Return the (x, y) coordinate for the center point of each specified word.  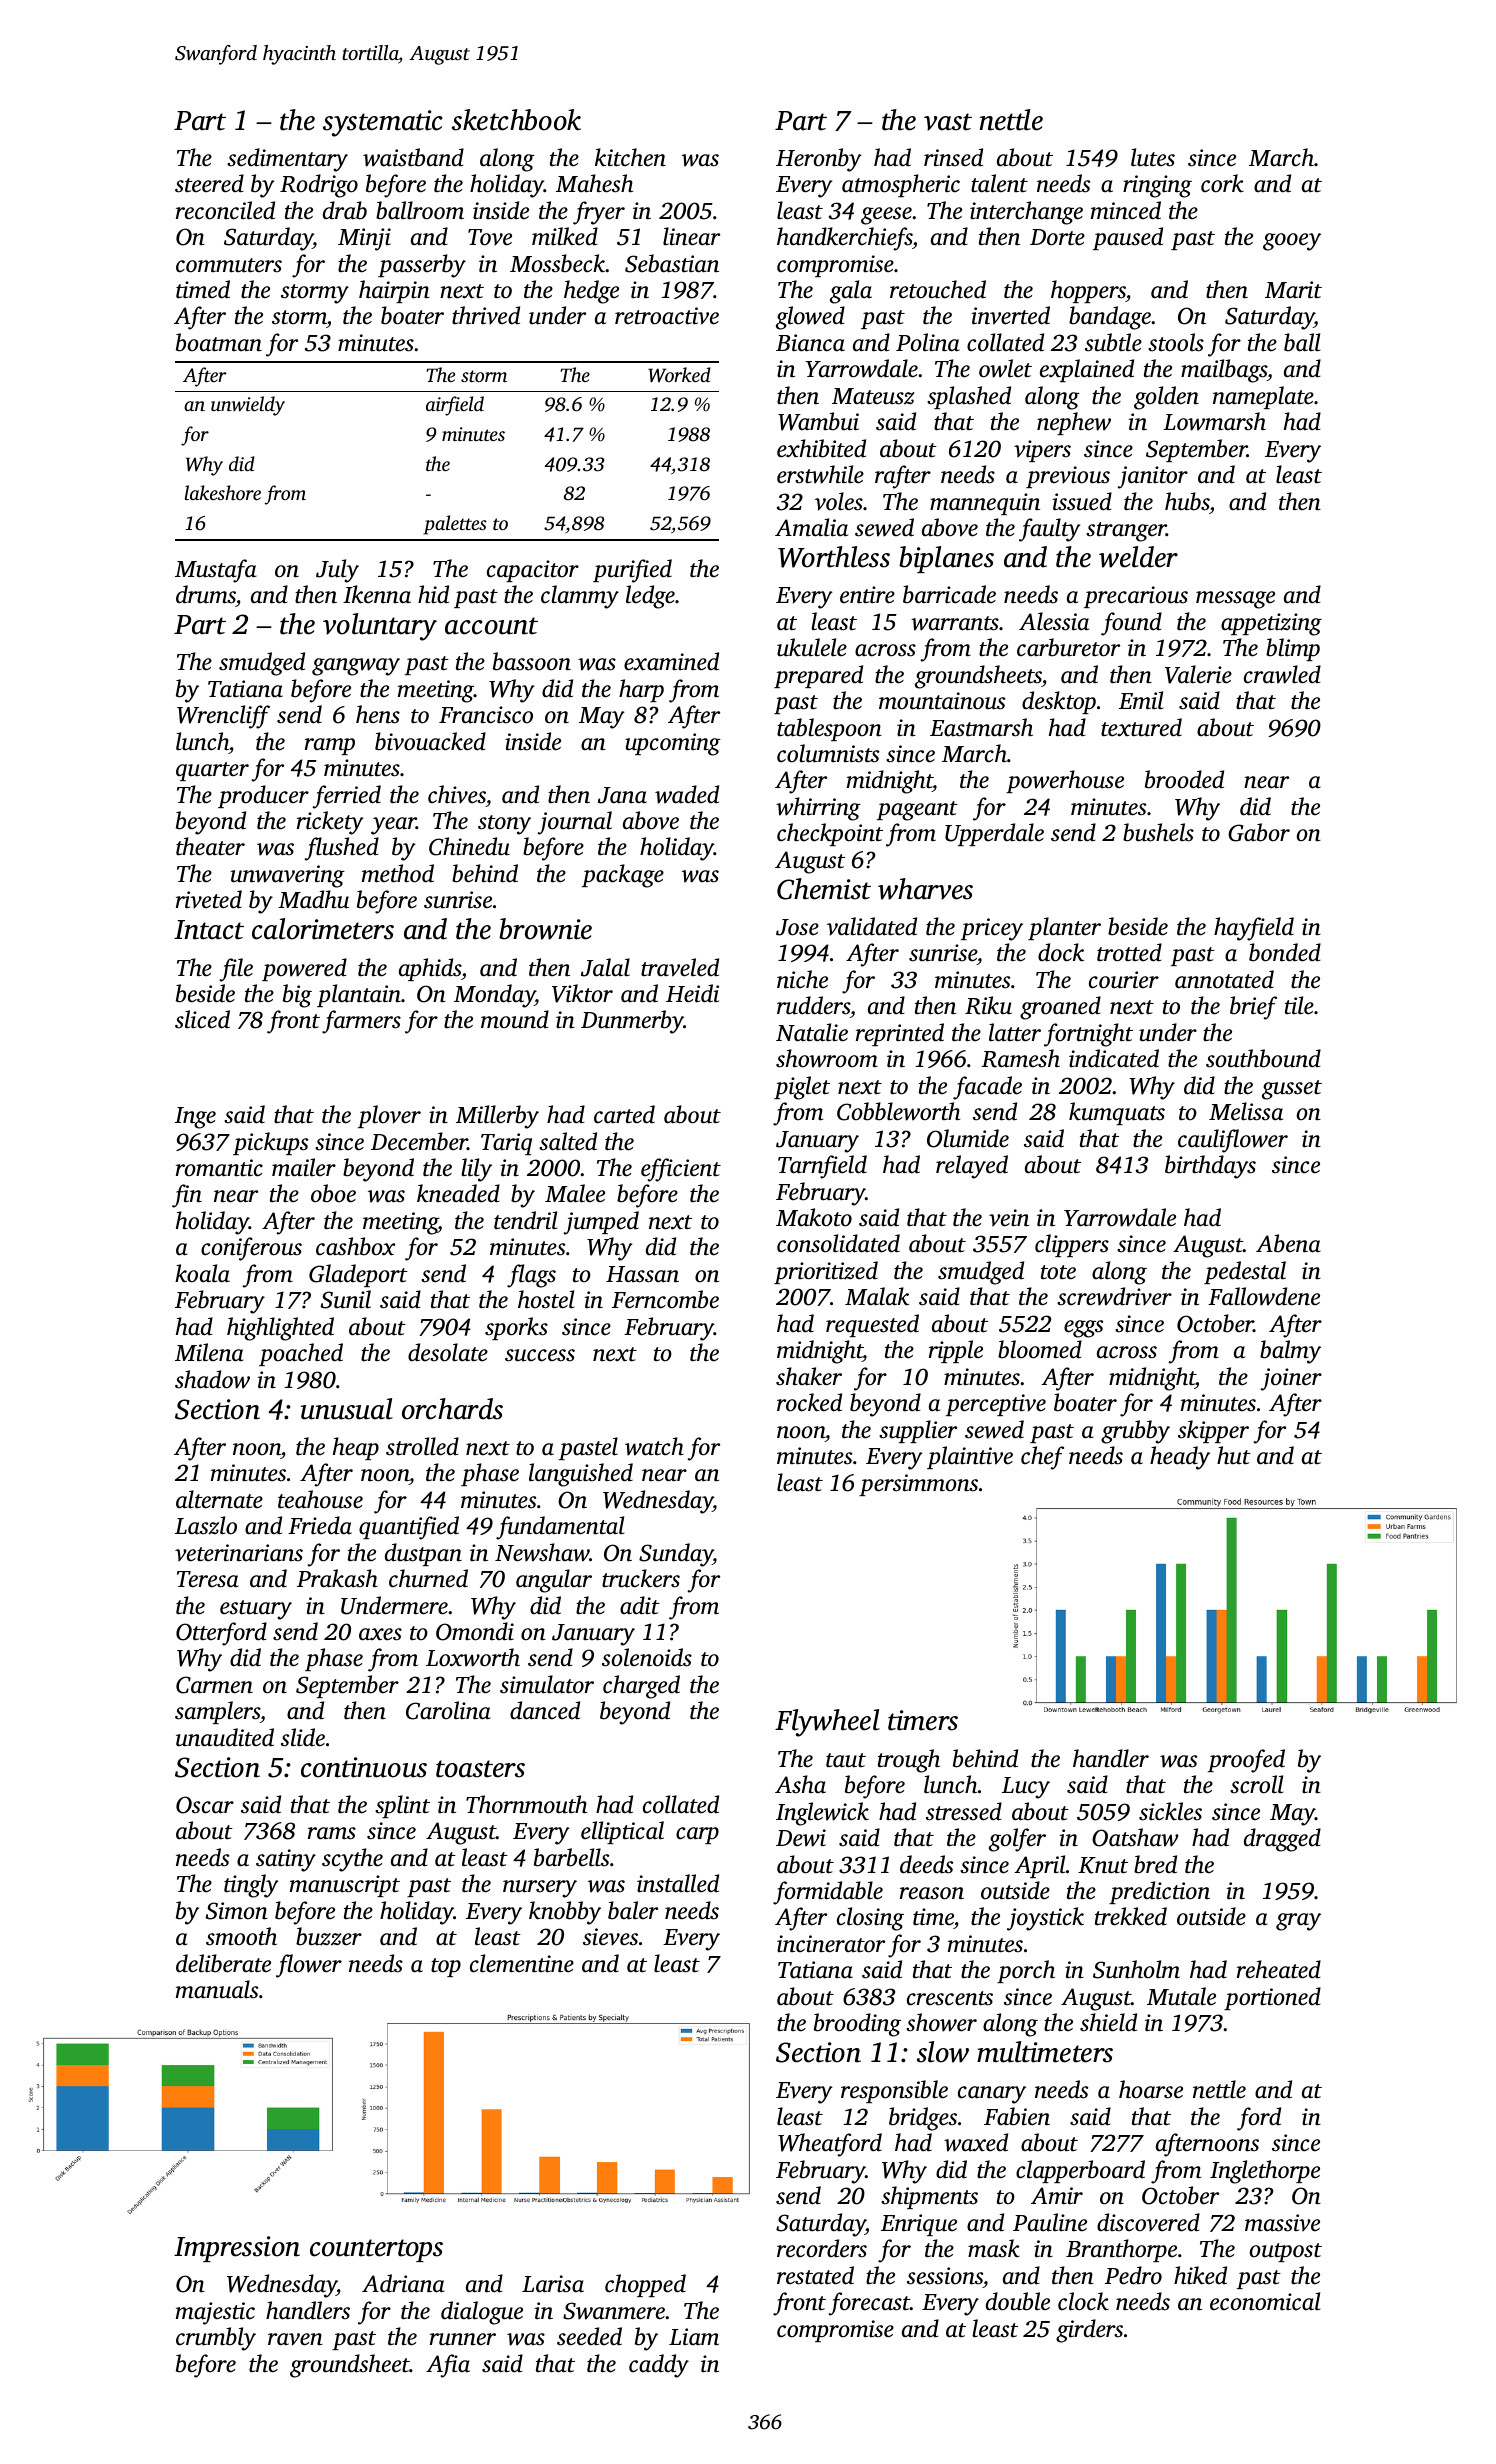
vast (948, 122)
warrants (955, 623)
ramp (330, 746)
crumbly (216, 2339)
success (540, 1355)
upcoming (673, 744)
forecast (869, 2304)
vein (1009, 1218)
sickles (1170, 1811)
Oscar (205, 1805)
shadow (212, 1379)
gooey (1292, 242)
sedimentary (287, 160)
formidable (828, 1893)
